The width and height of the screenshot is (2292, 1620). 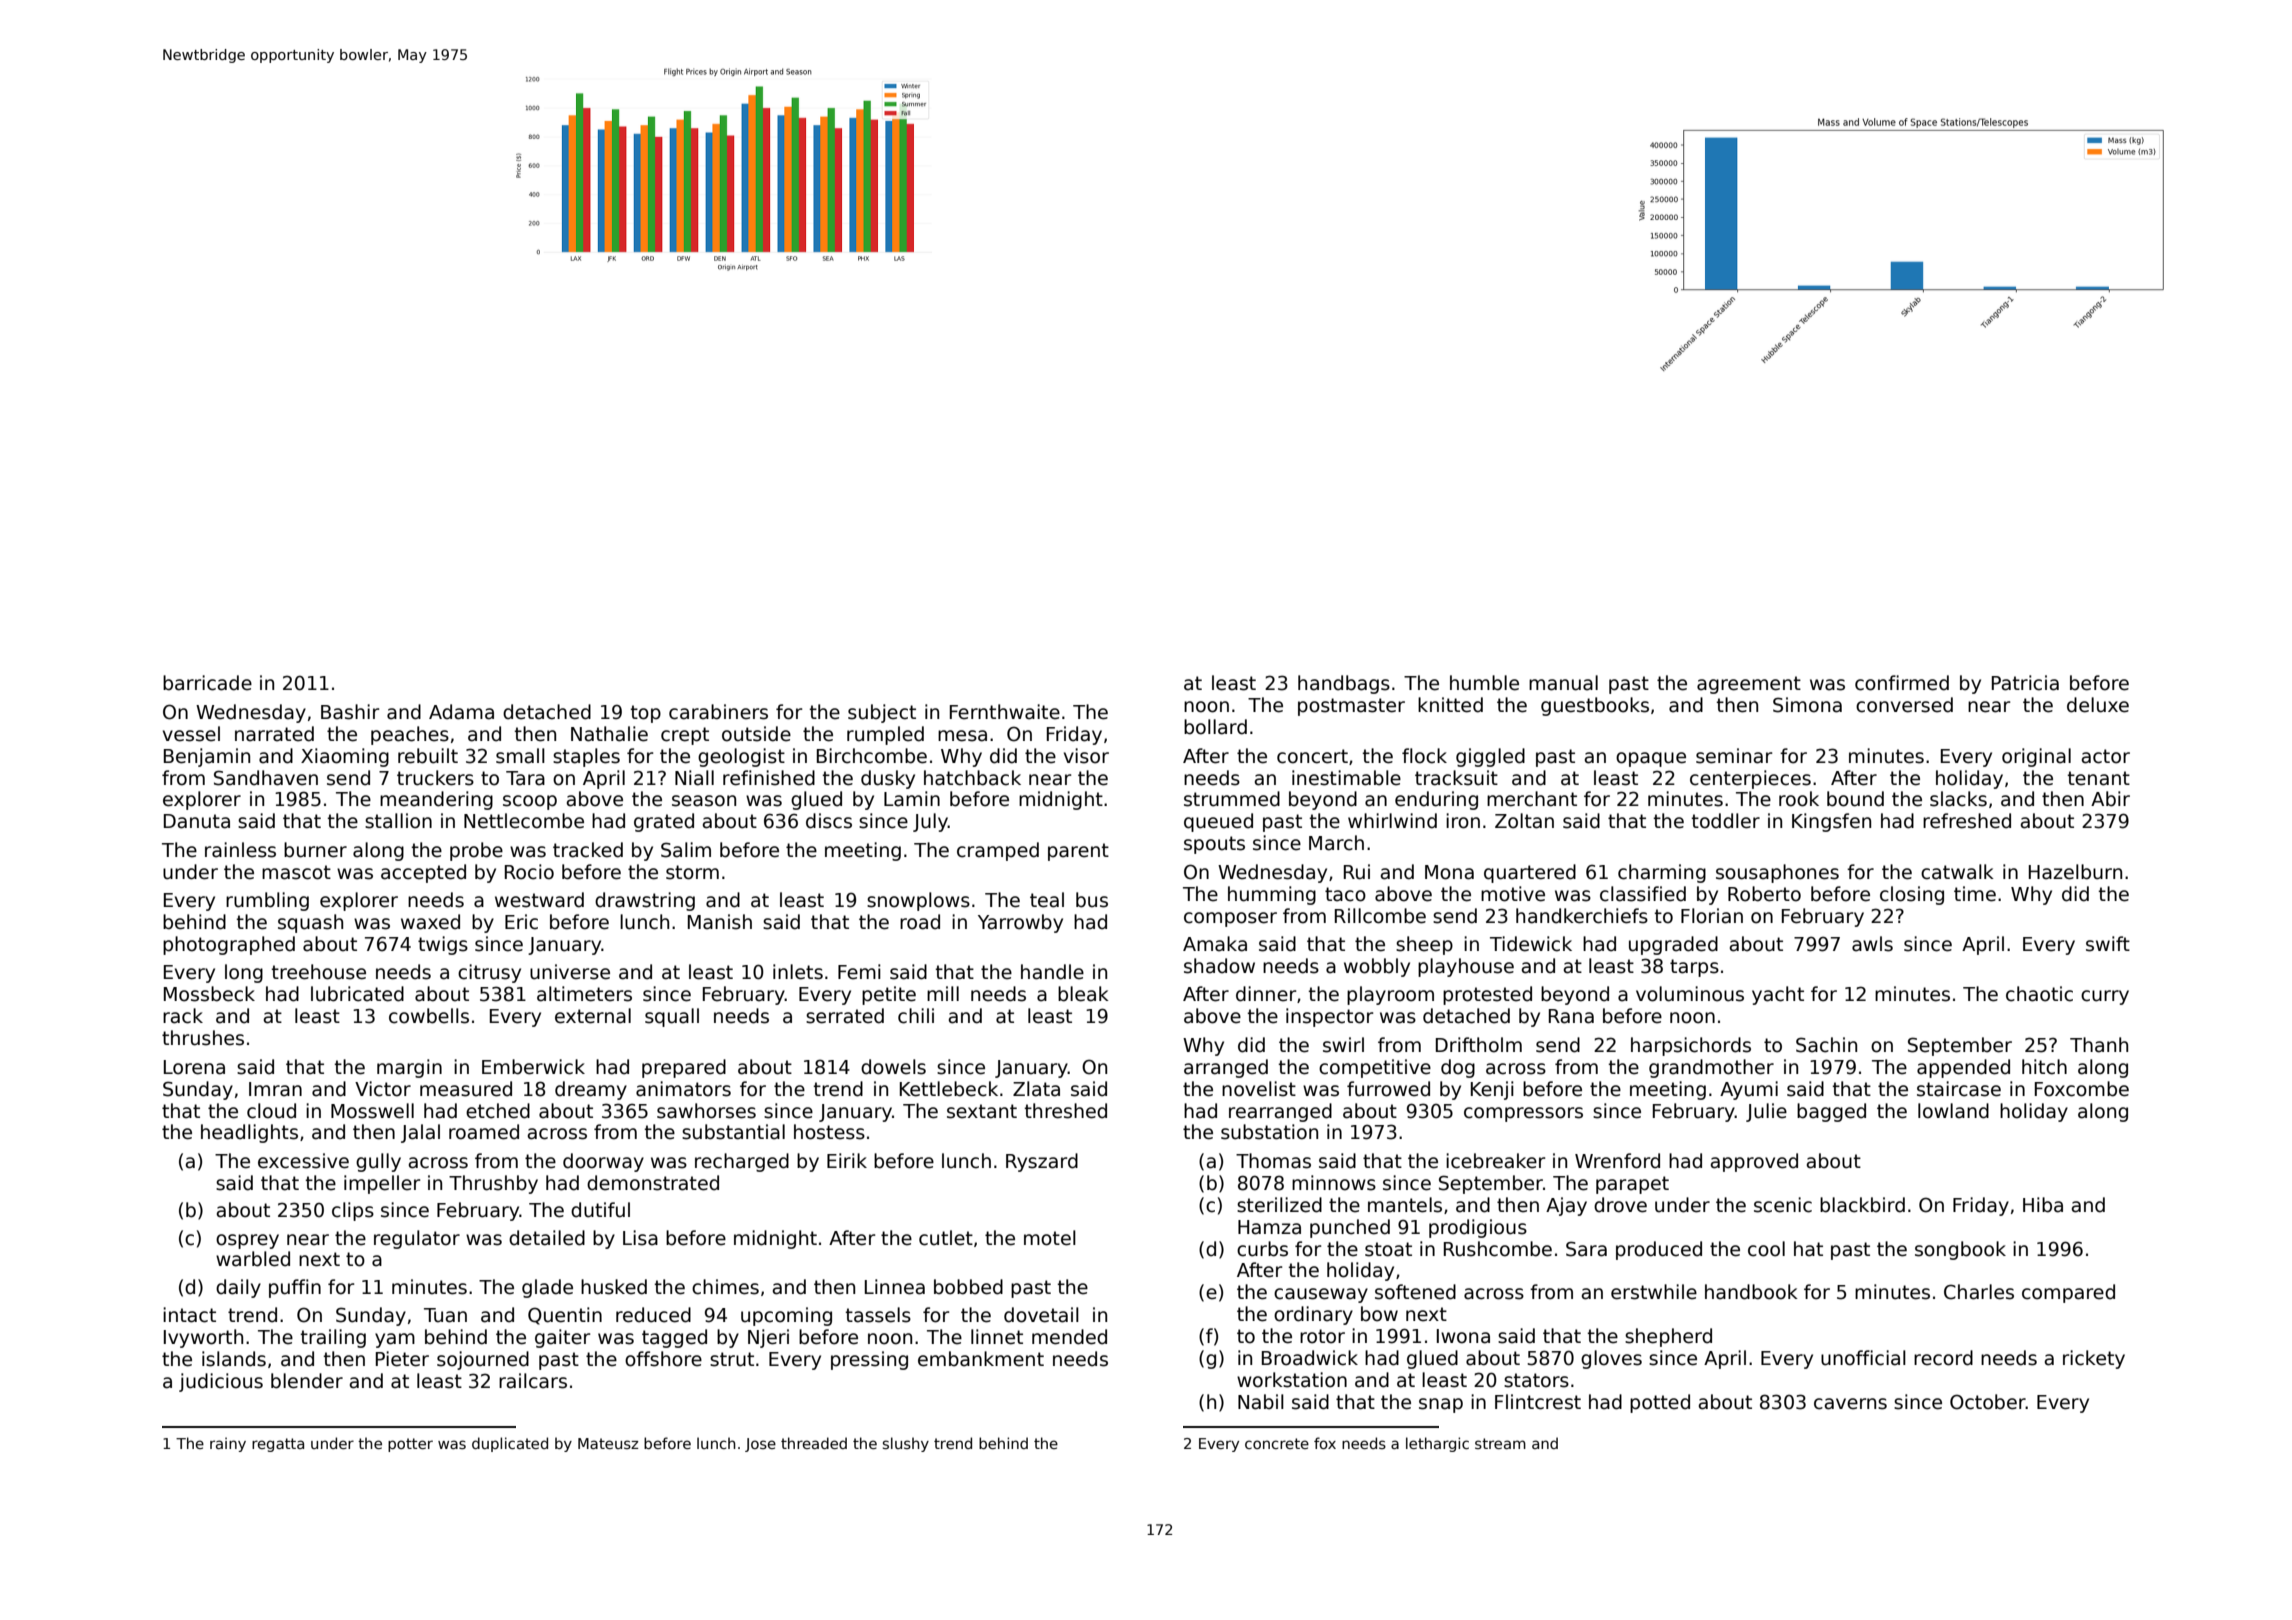 What do you see at coordinates (1963, 1068) in the screenshot?
I see `appended` at bounding box center [1963, 1068].
